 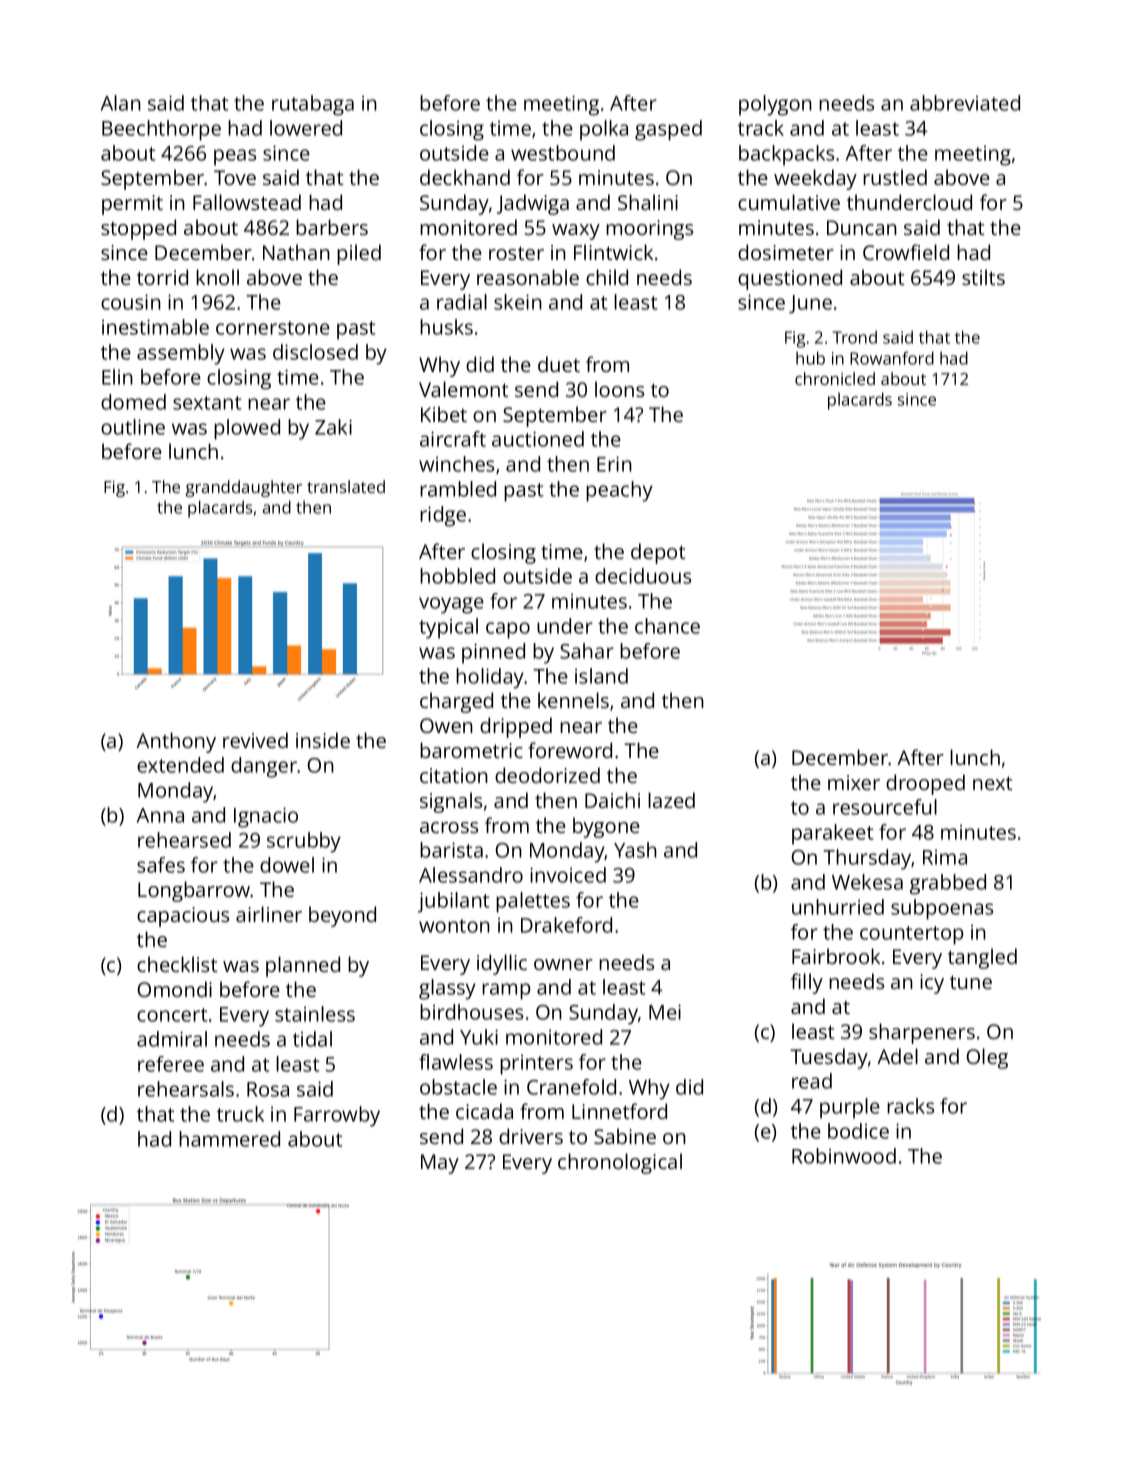 What do you see at coordinates (273, 328) in the screenshot?
I see `cornerstone` at bounding box center [273, 328].
